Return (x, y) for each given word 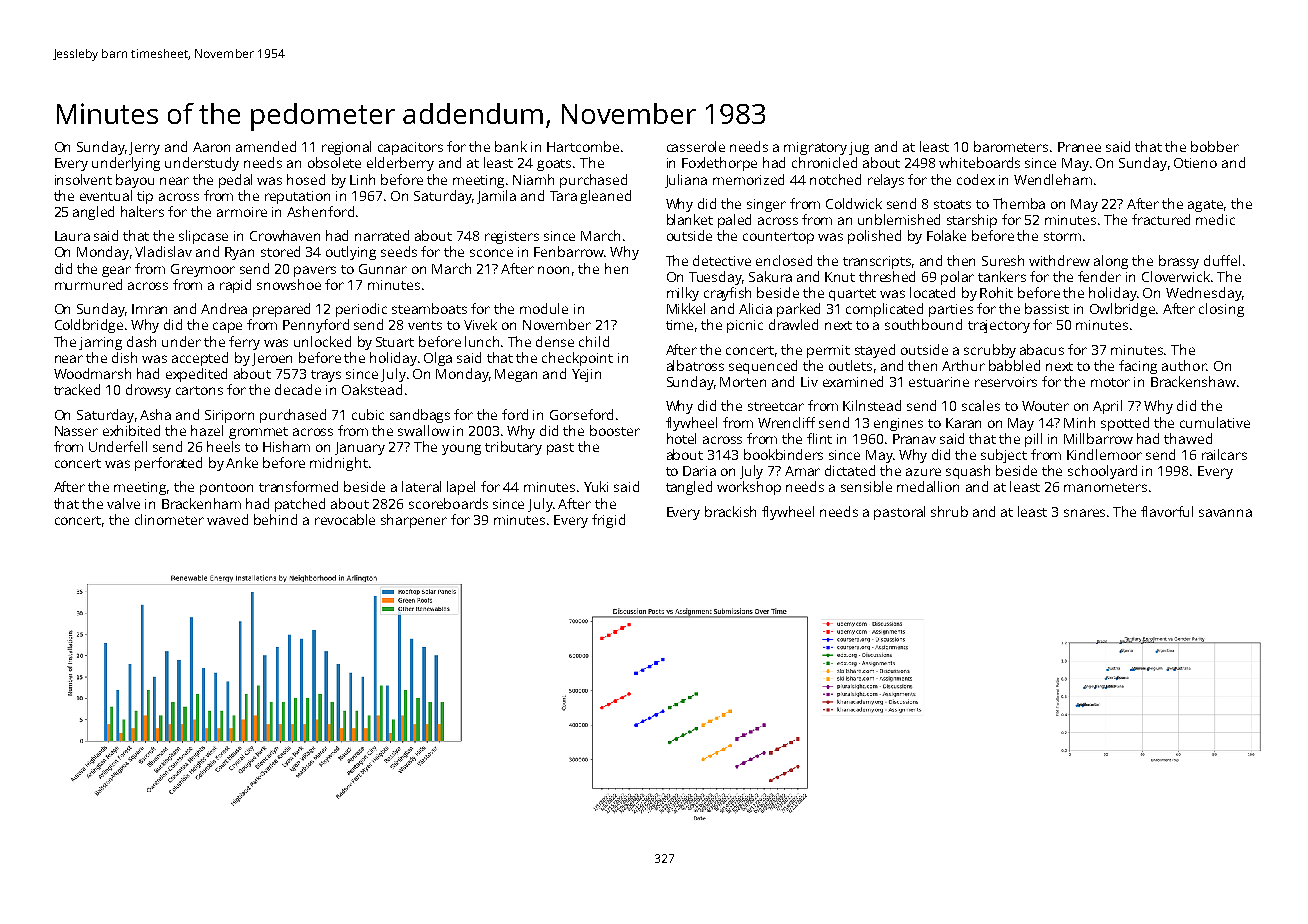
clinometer (169, 519)
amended (266, 146)
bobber (1215, 146)
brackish (730, 511)
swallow (424, 430)
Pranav (914, 439)
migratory (815, 148)
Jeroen (272, 359)
